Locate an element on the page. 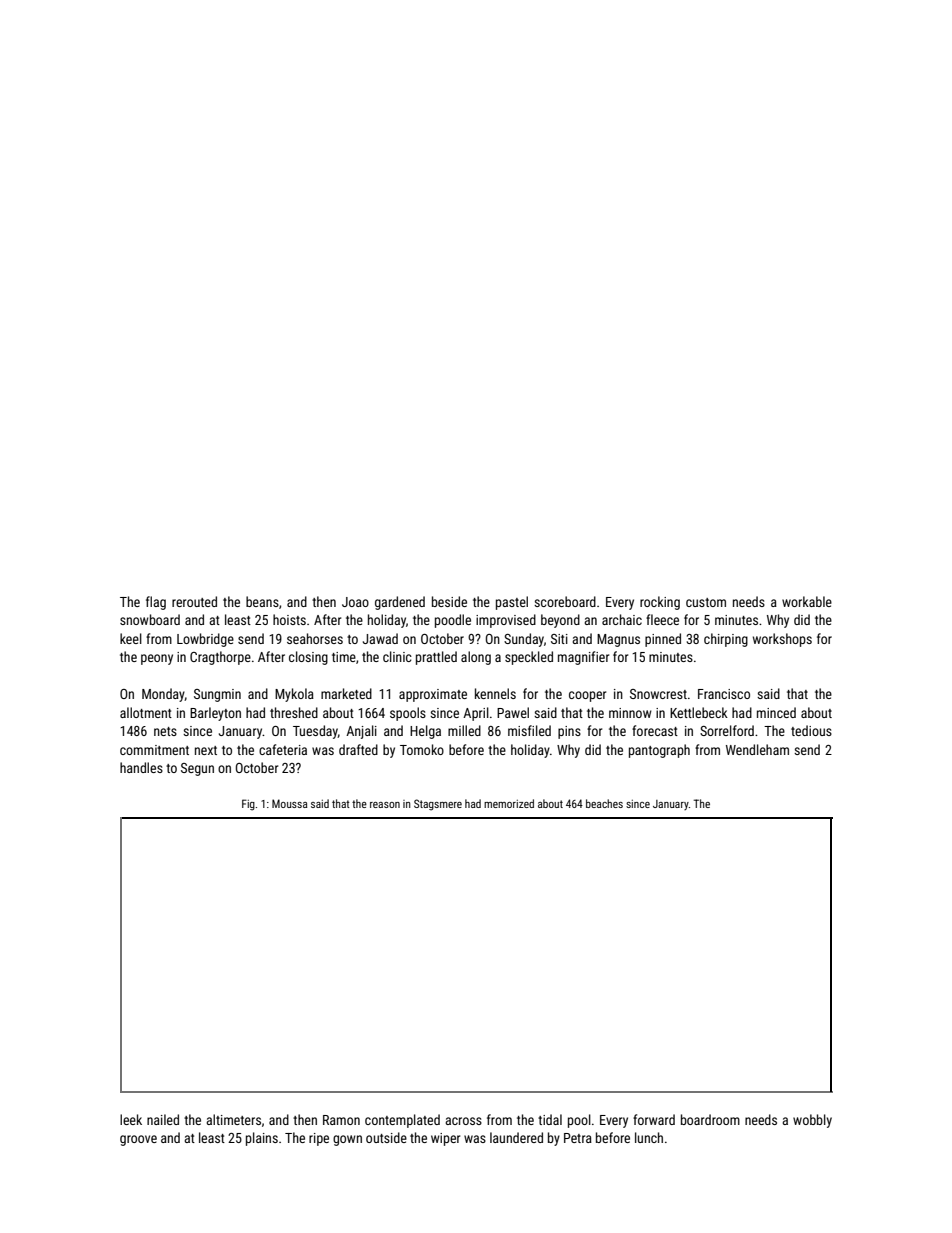  beaches is located at coordinates (604, 803).
